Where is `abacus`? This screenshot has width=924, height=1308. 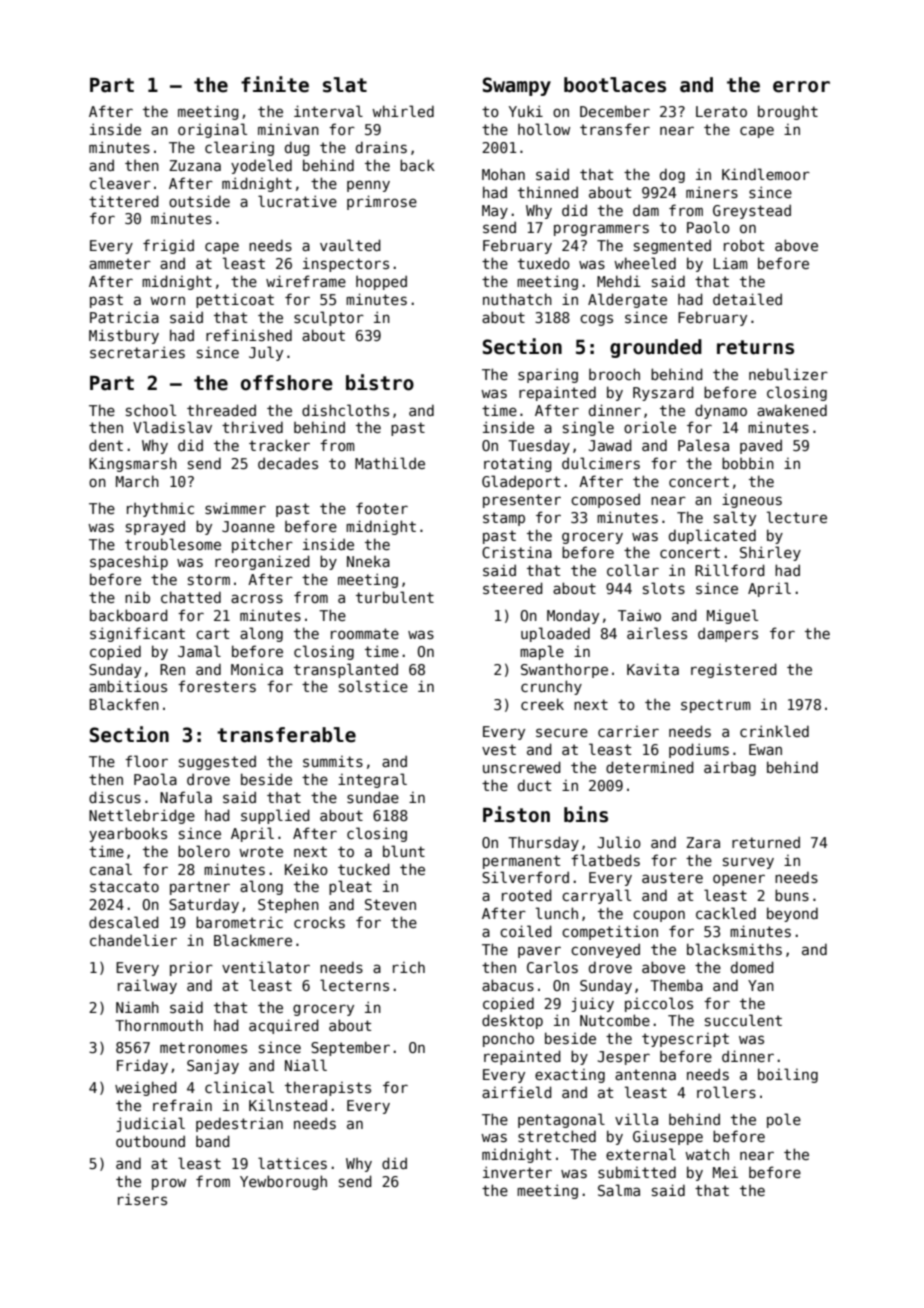 abacus is located at coordinates (508, 985).
